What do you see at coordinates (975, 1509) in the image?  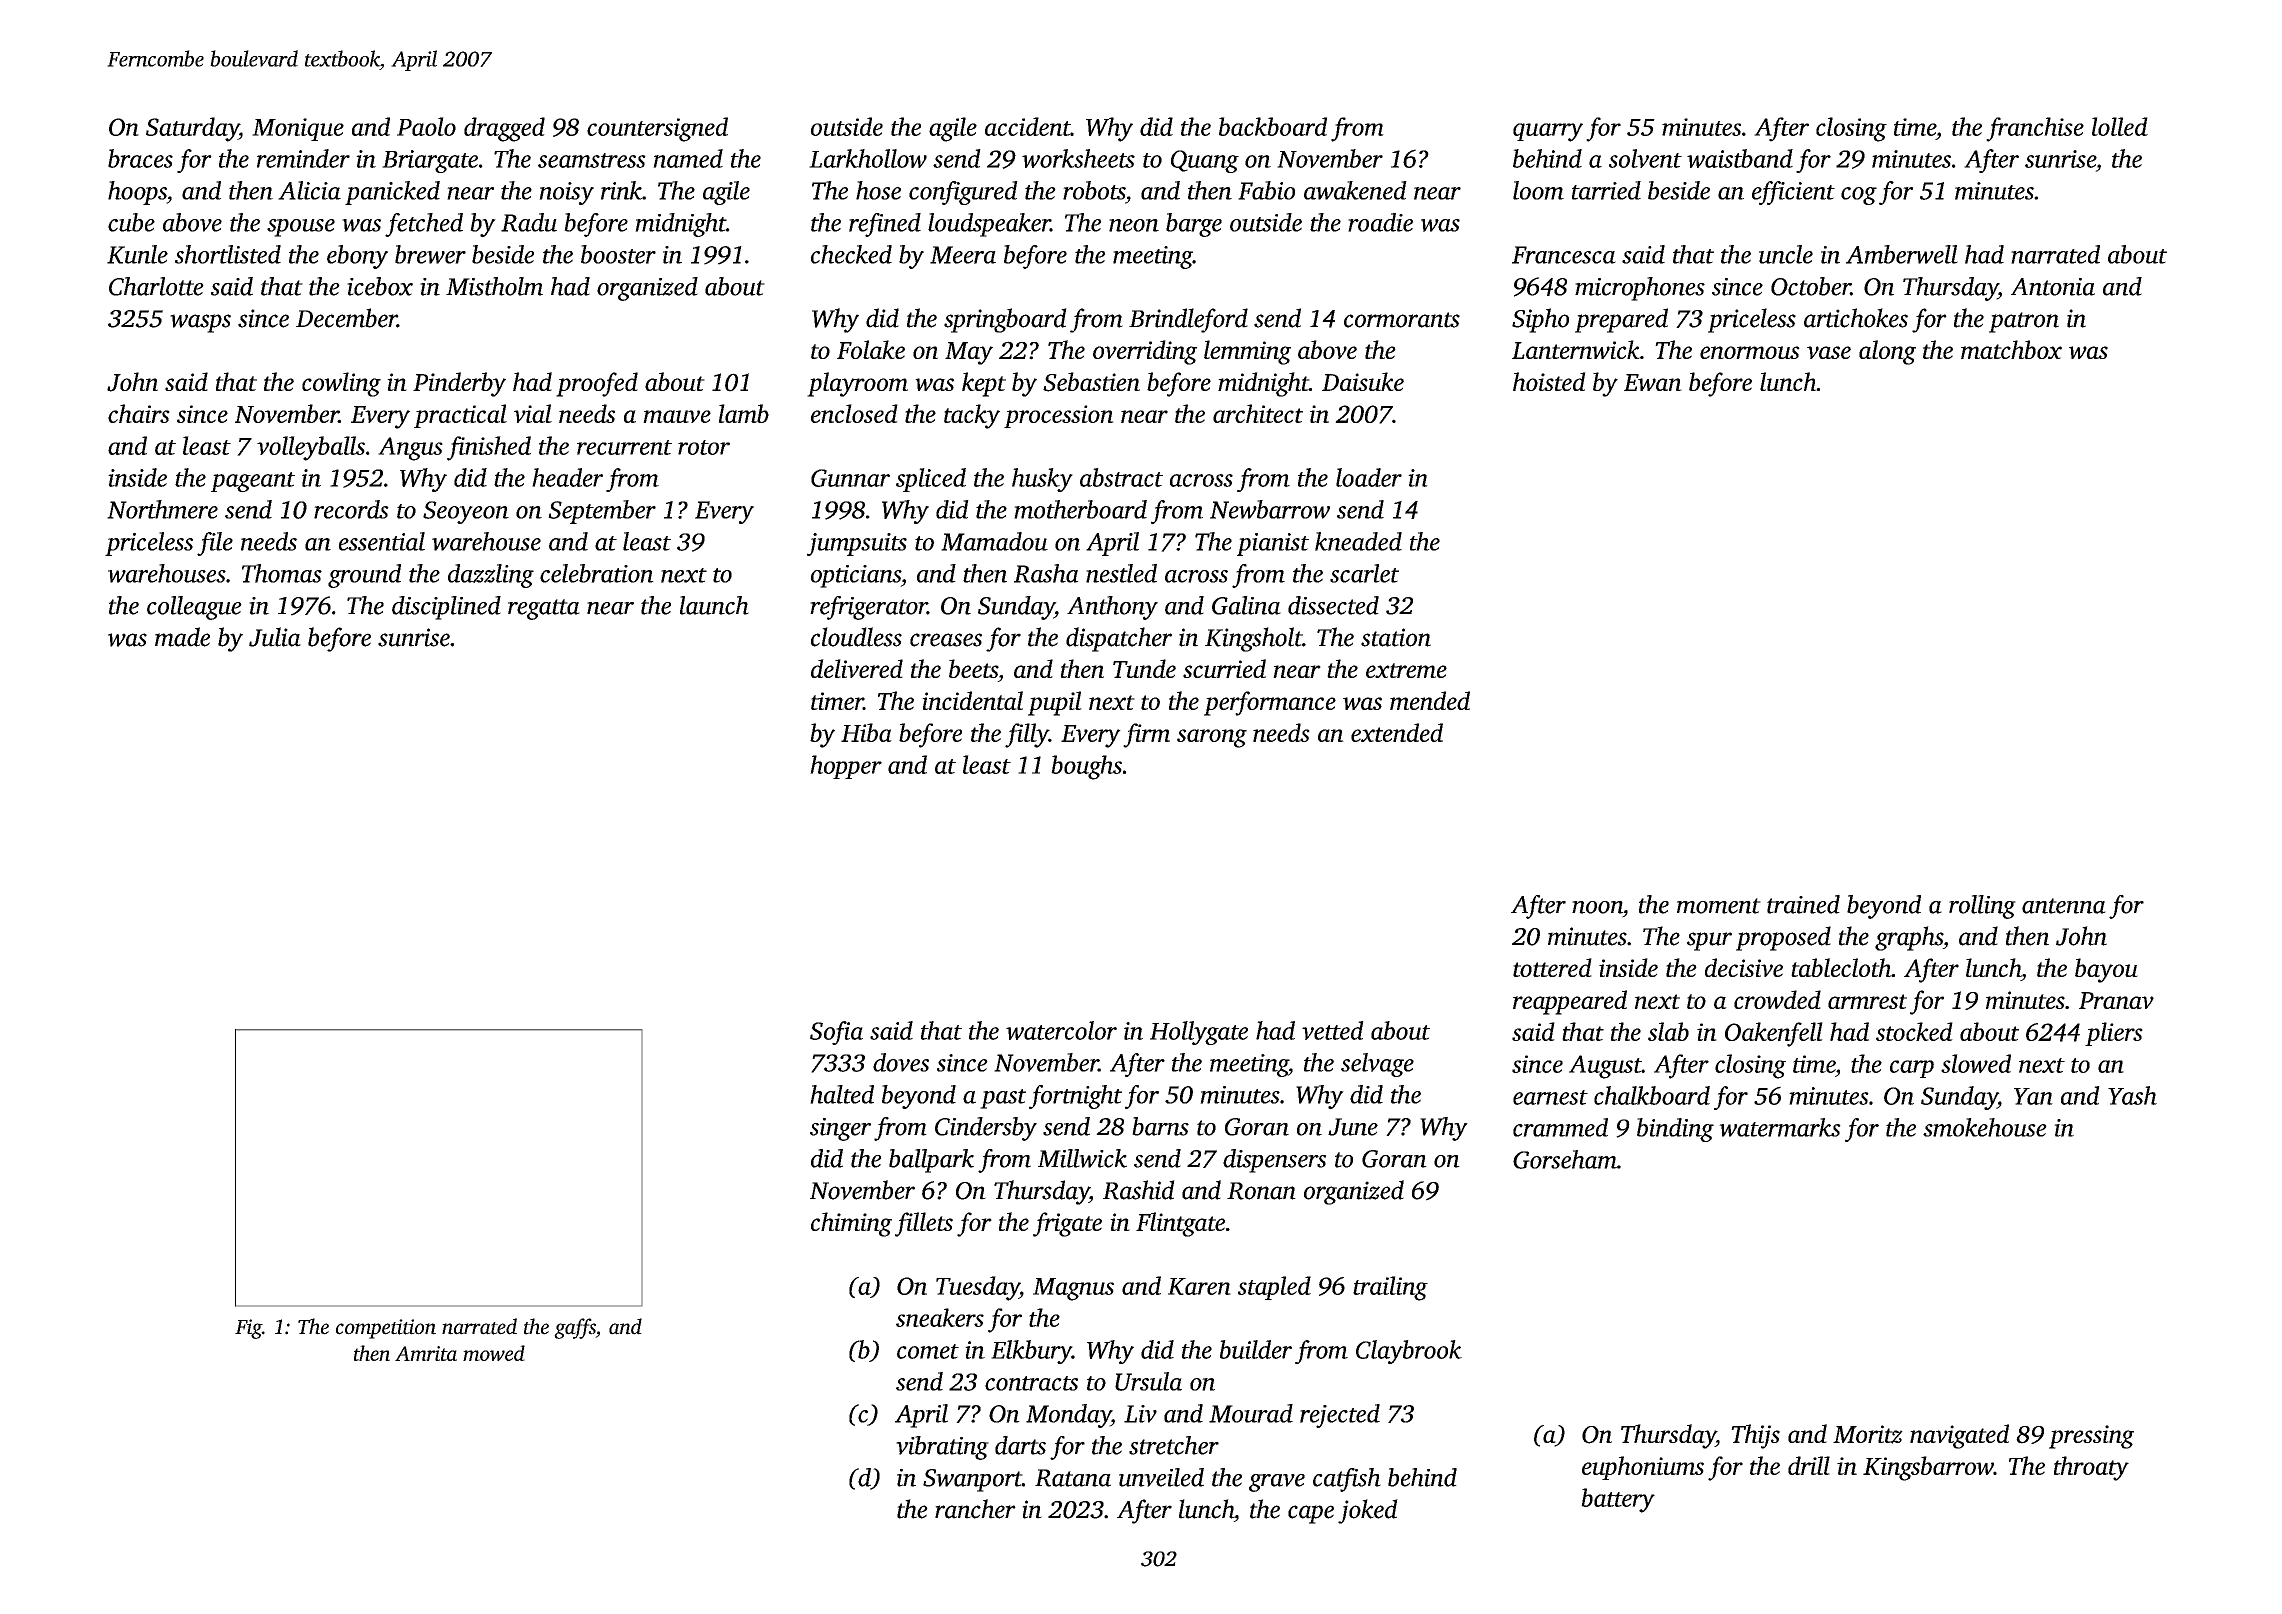 I see `rancher` at bounding box center [975, 1509].
